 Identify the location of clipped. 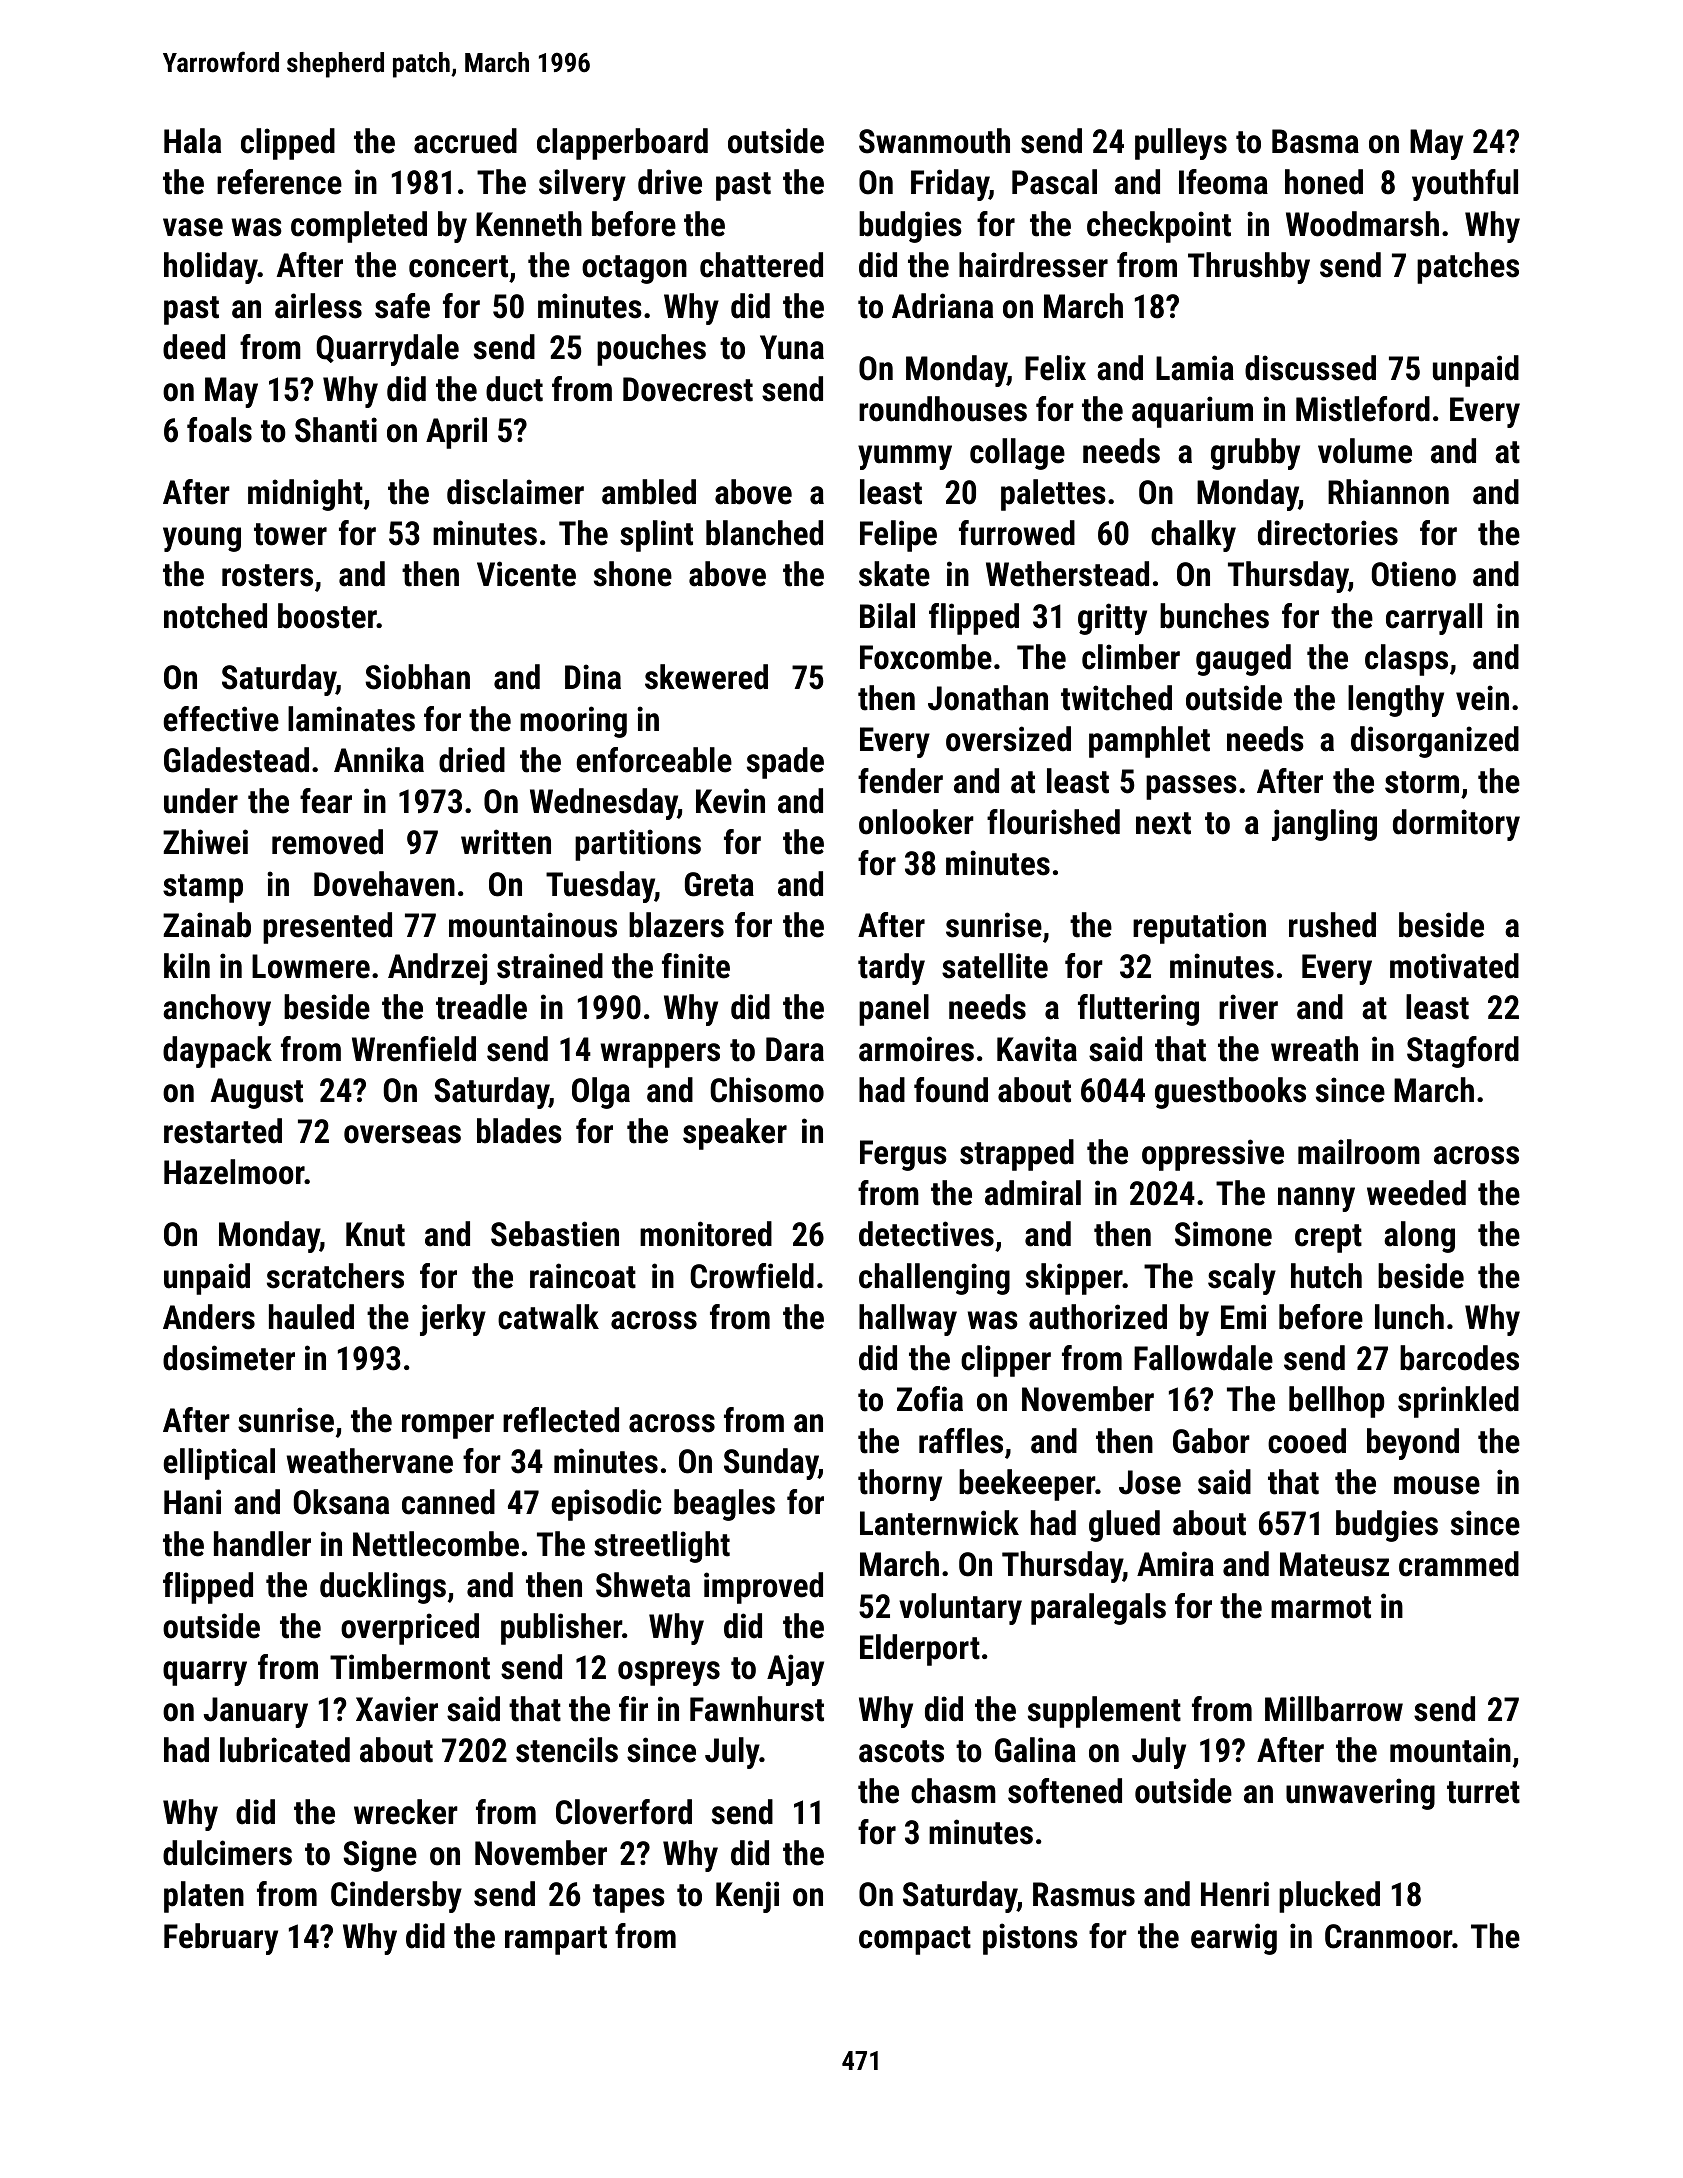
(288, 144).
